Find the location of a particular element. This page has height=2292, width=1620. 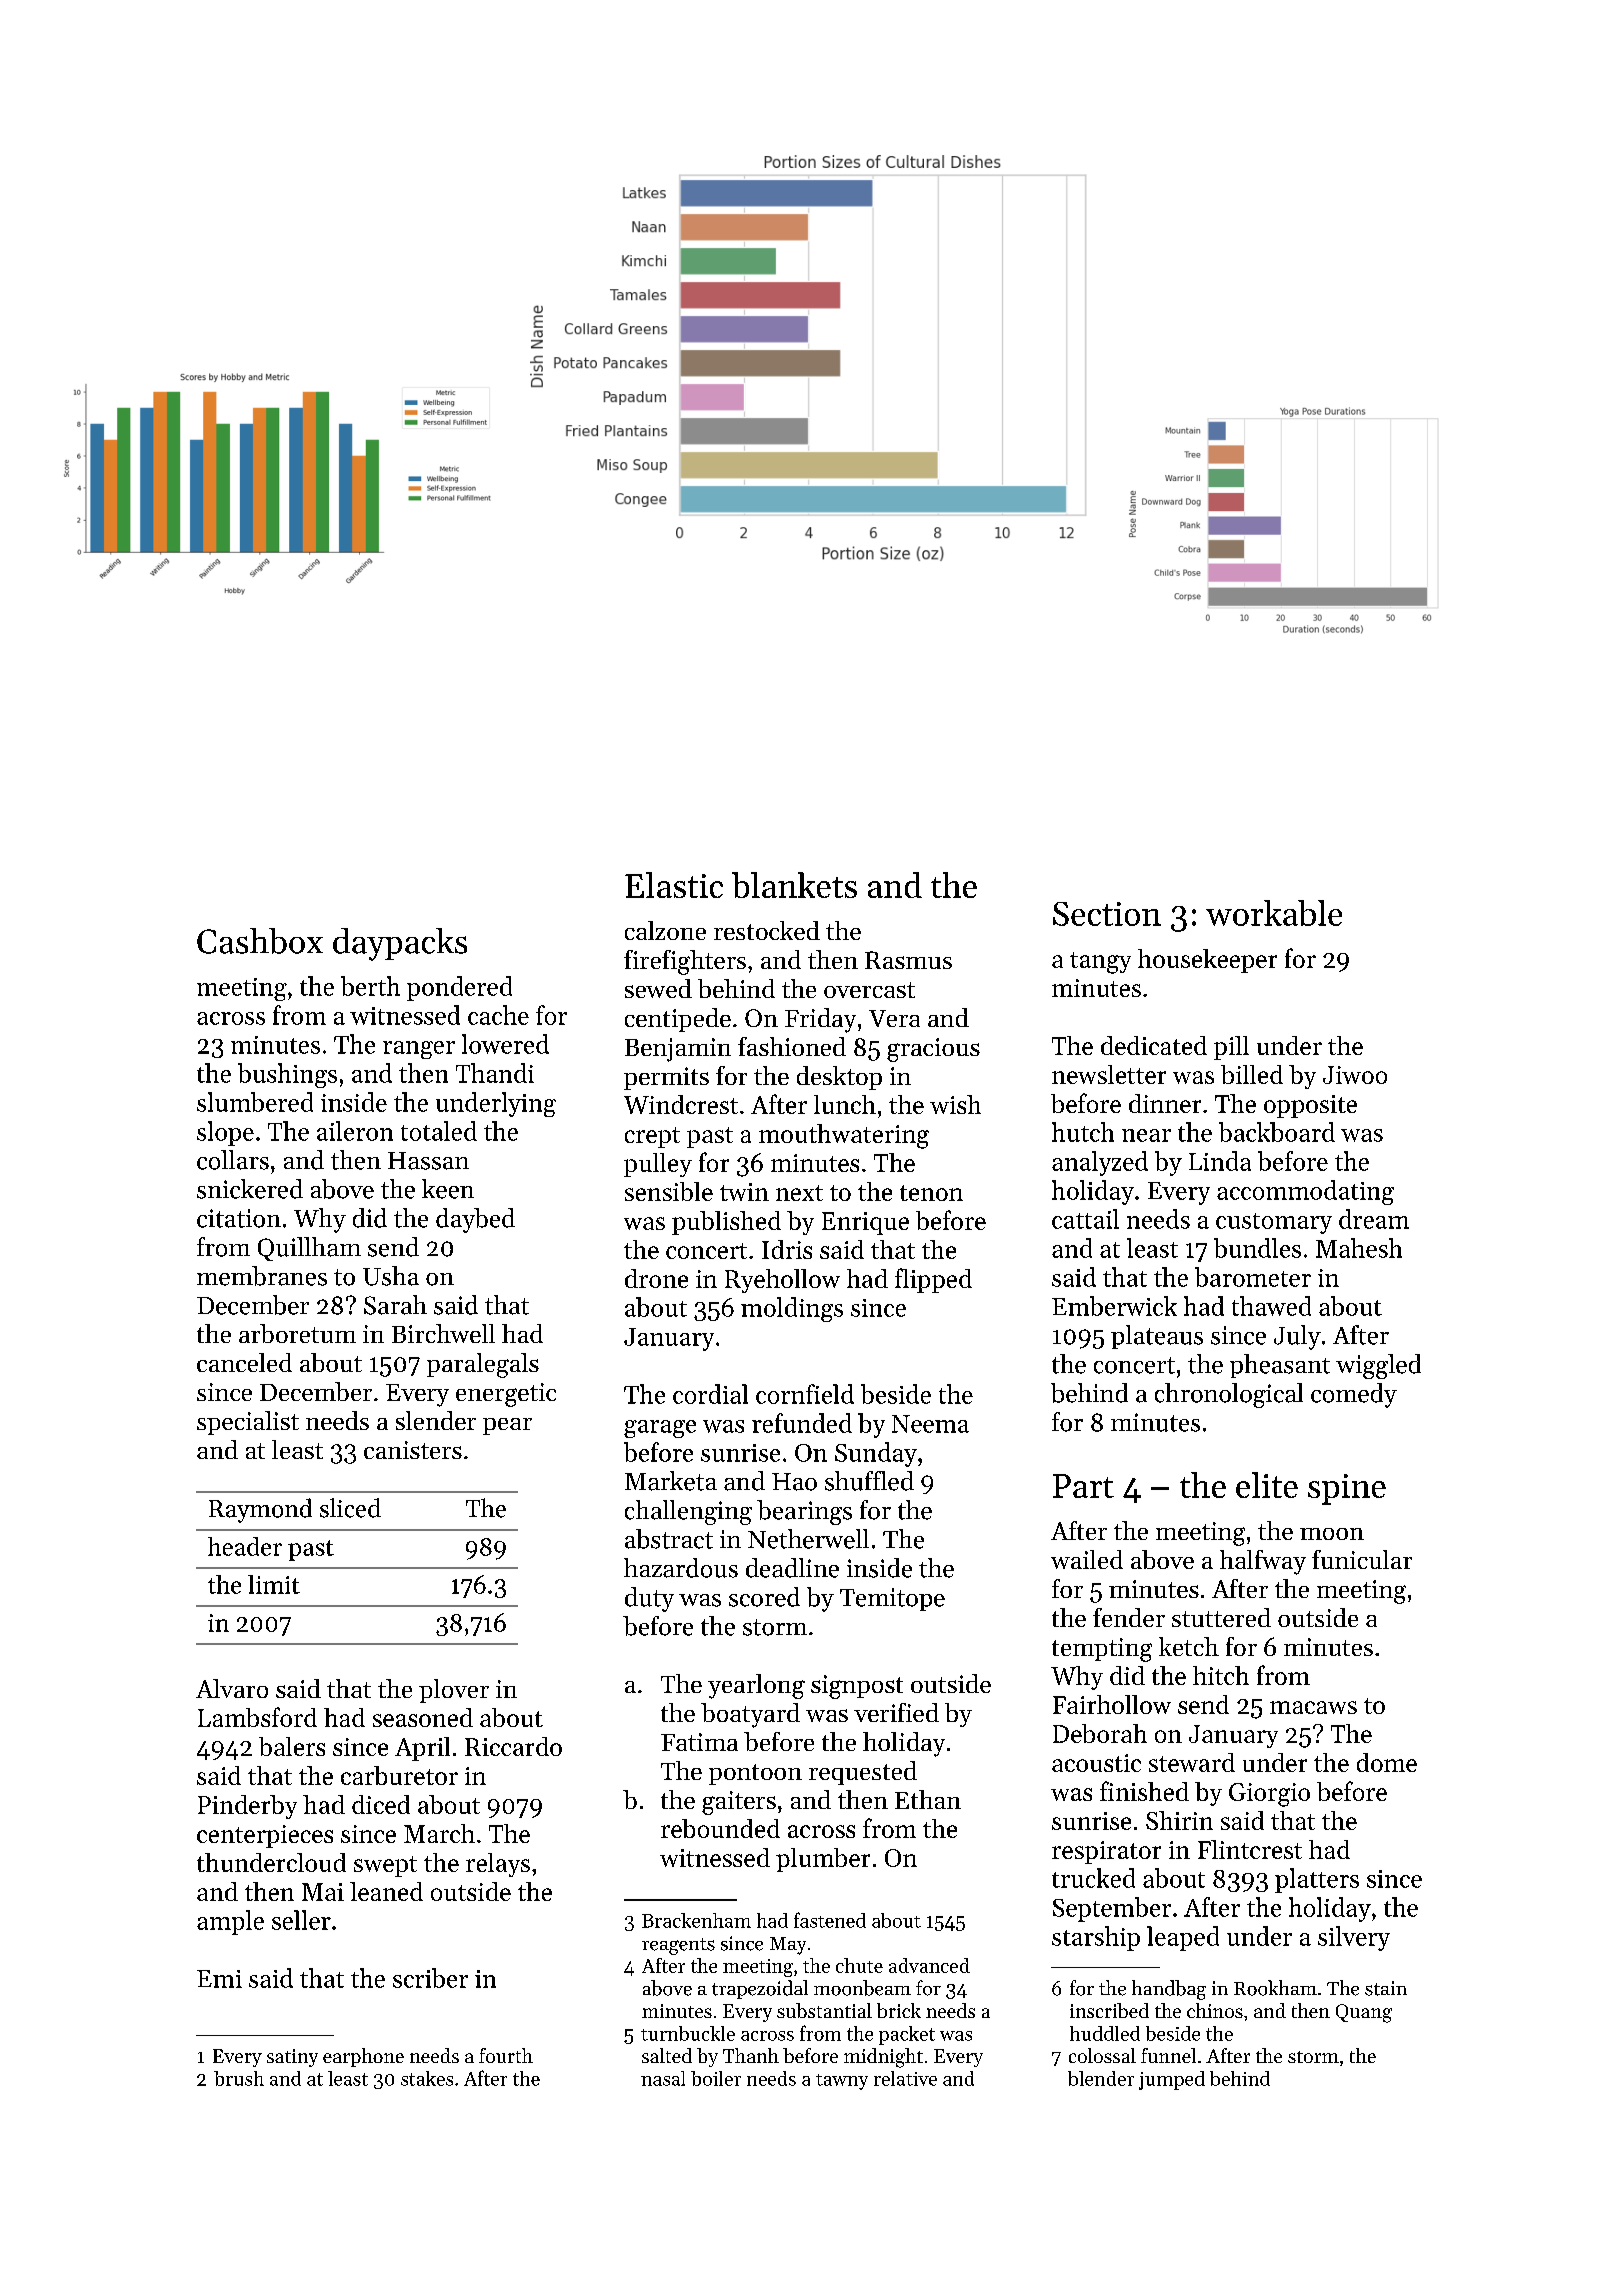

platters is located at coordinates (1317, 1880).
